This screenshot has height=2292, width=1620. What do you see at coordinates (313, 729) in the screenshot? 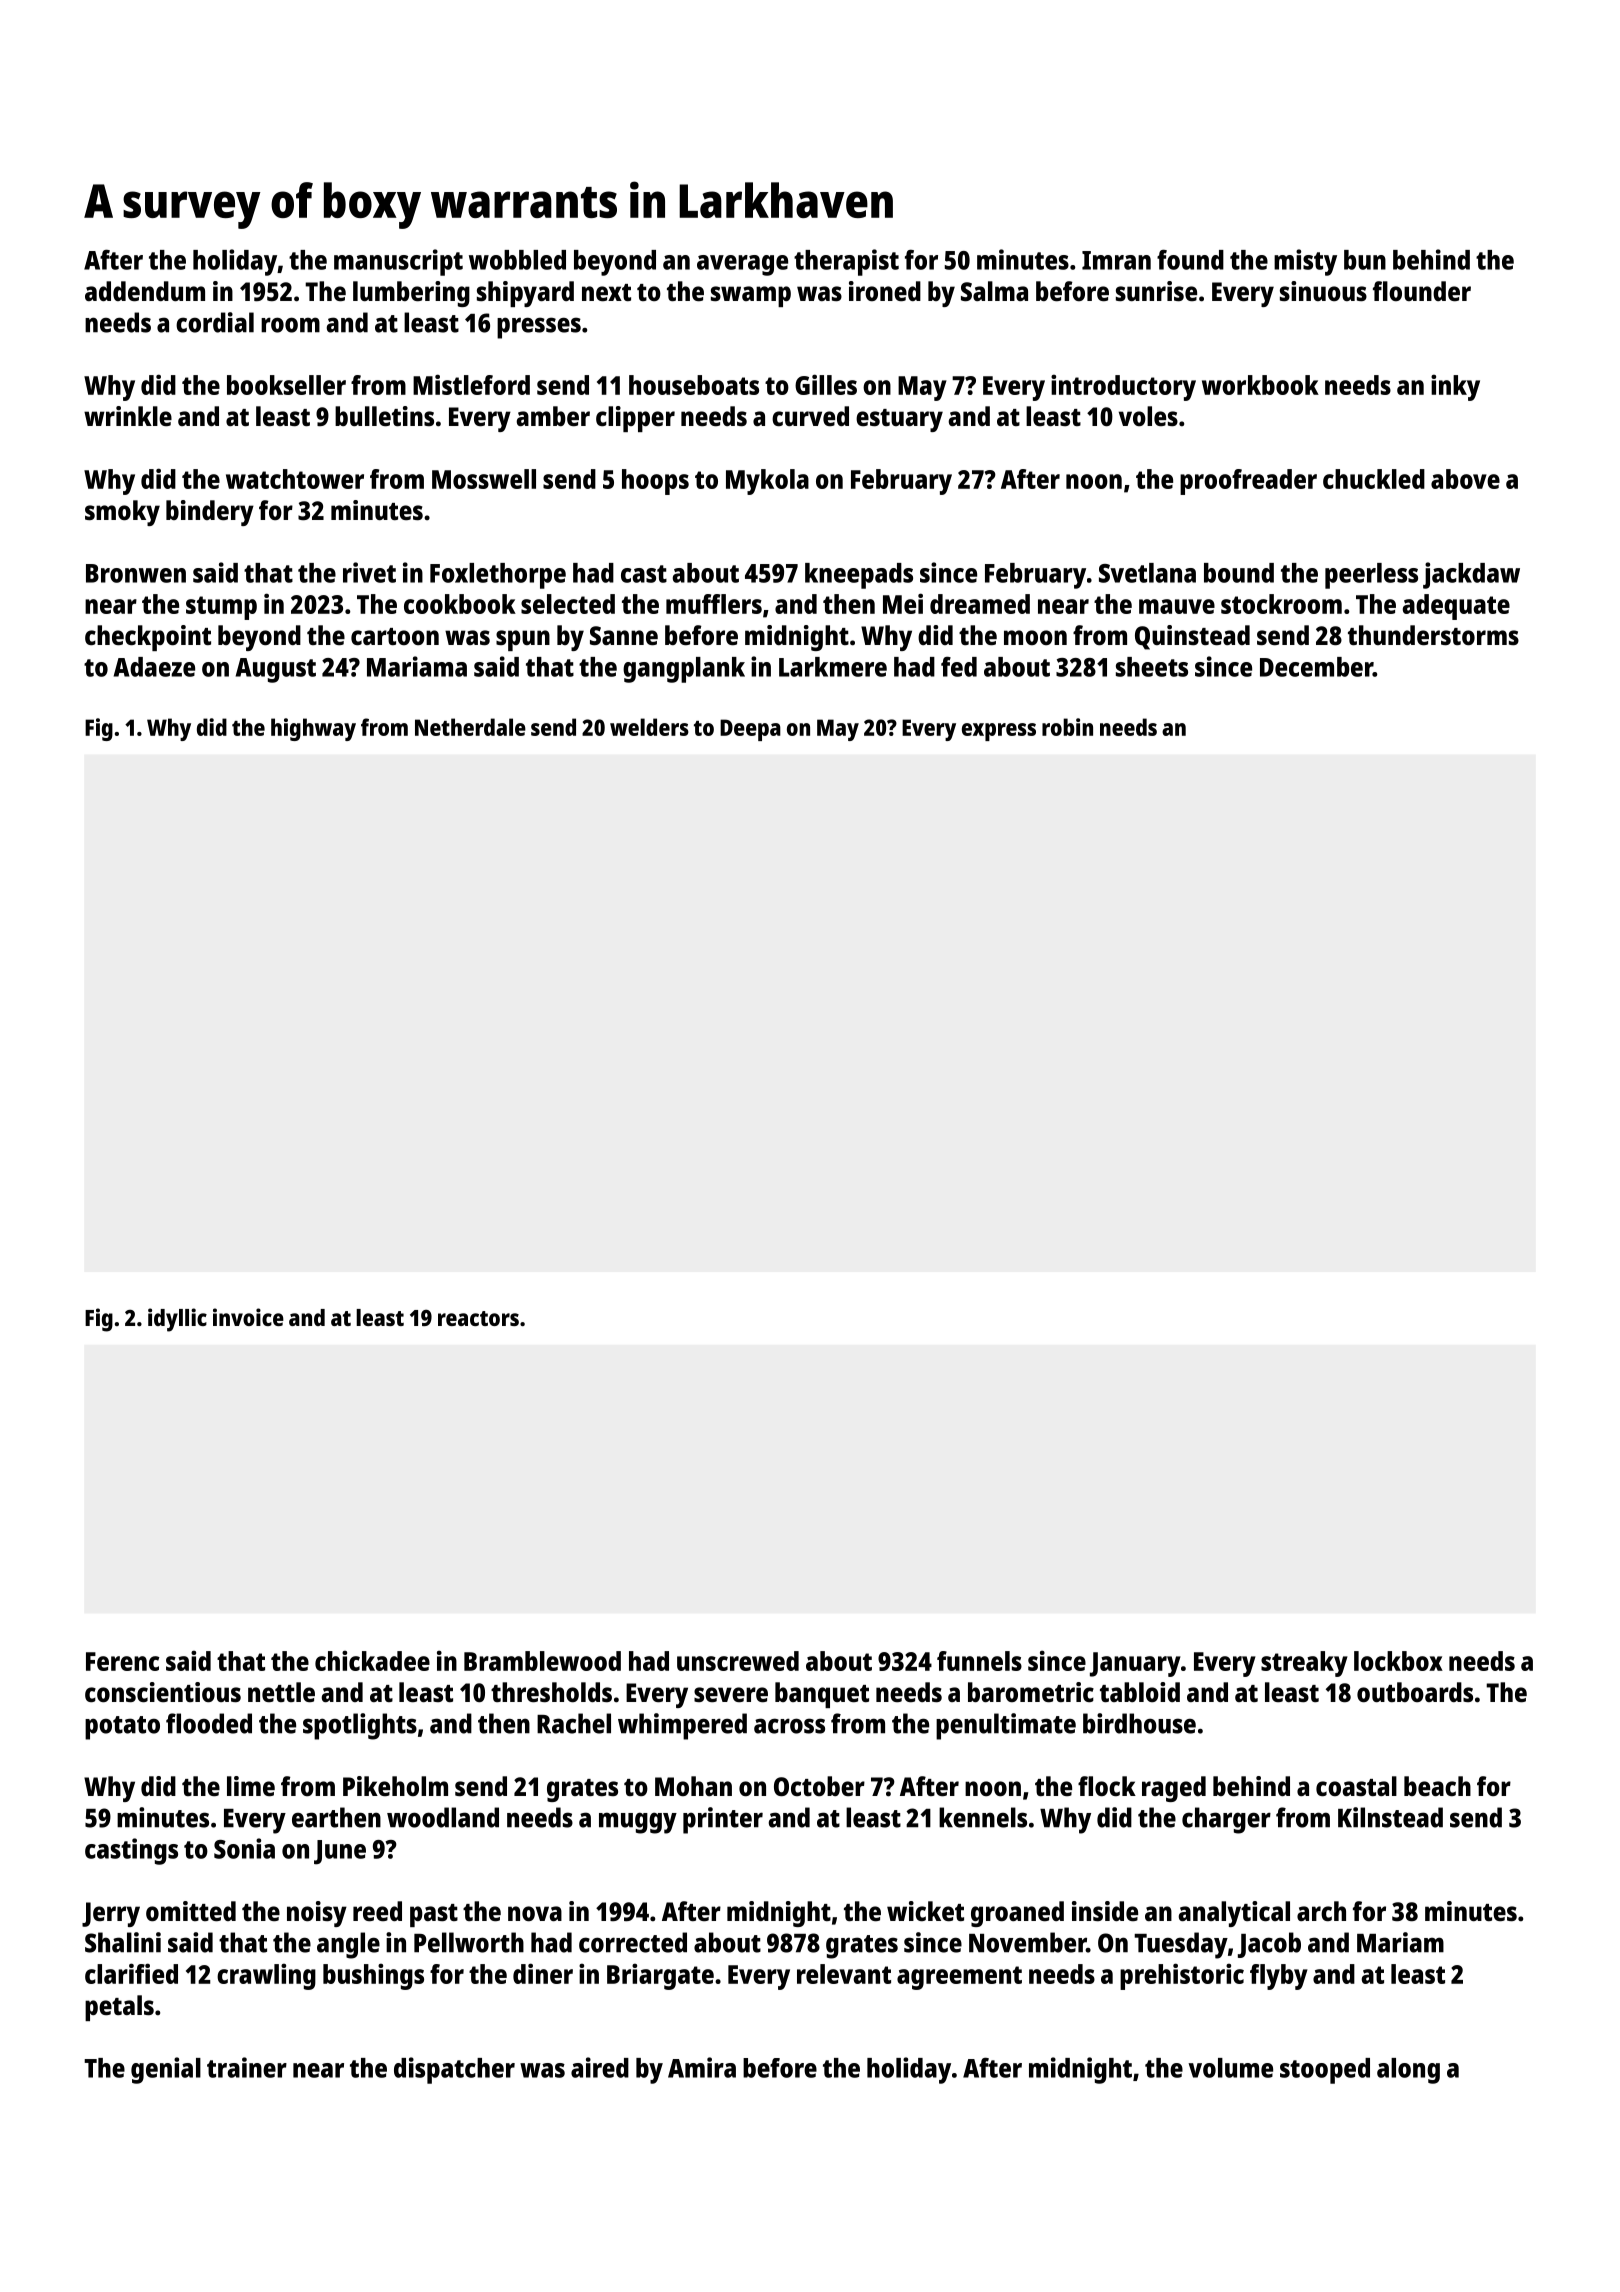
I see `highway` at bounding box center [313, 729].
